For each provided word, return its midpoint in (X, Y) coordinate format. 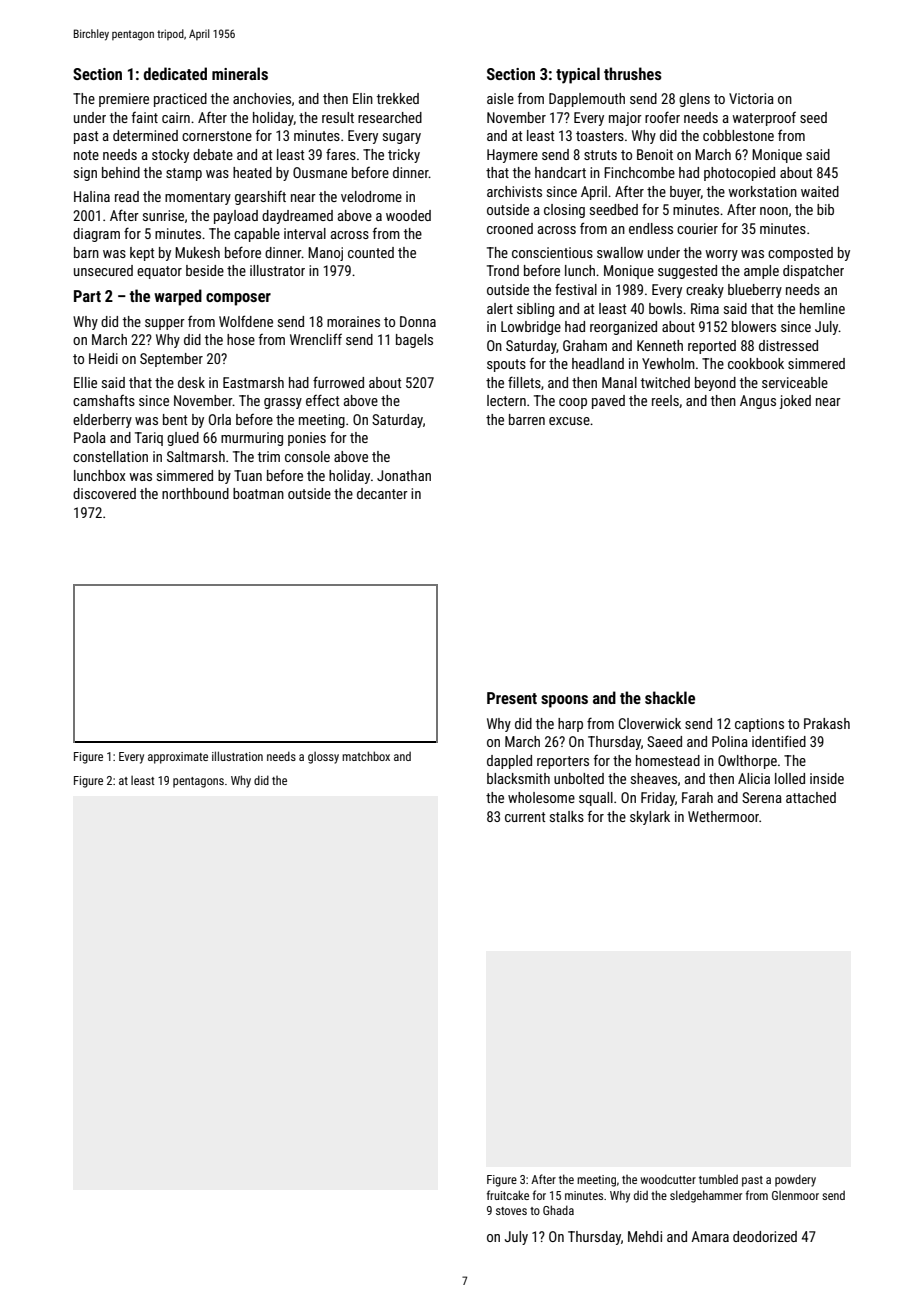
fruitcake (508, 1195)
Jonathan (404, 475)
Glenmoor (795, 1195)
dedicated (175, 73)
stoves (511, 1211)
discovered (104, 493)
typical (578, 75)
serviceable (795, 382)
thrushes (633, 73)
